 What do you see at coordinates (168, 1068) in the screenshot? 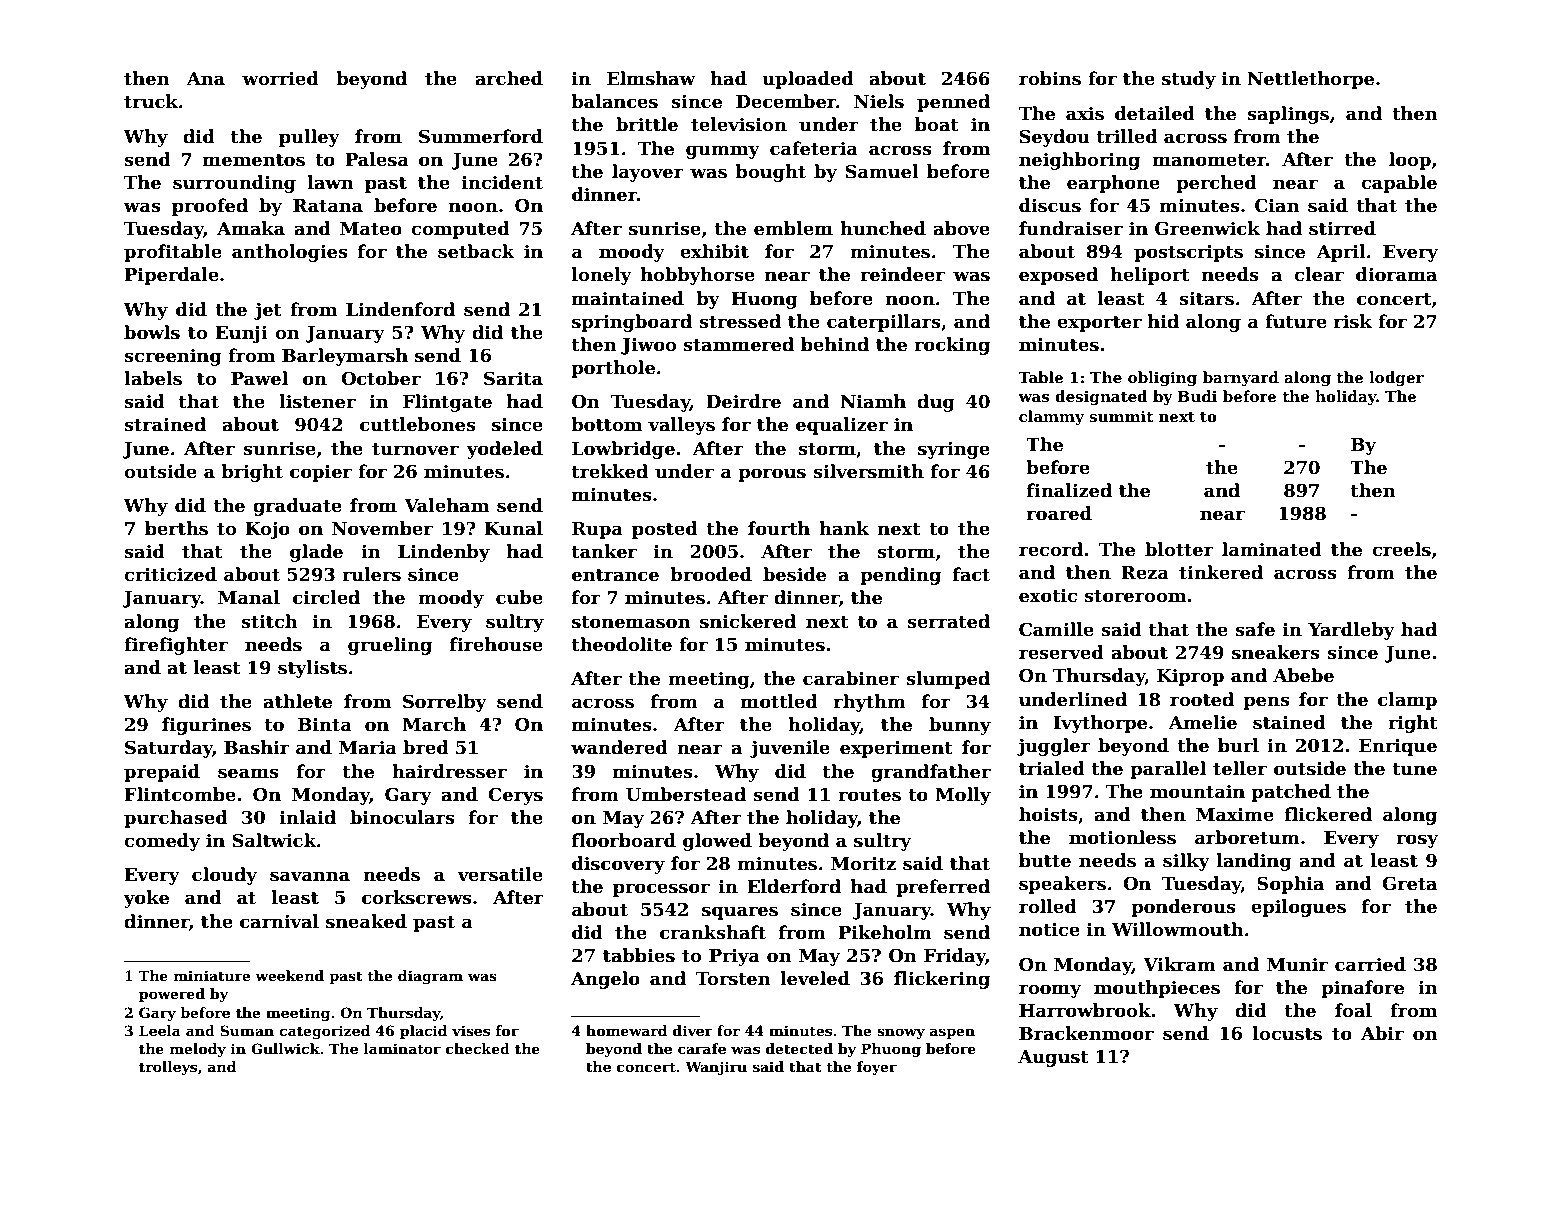
I see `trolleys` at bounding box center [168, 1068].
